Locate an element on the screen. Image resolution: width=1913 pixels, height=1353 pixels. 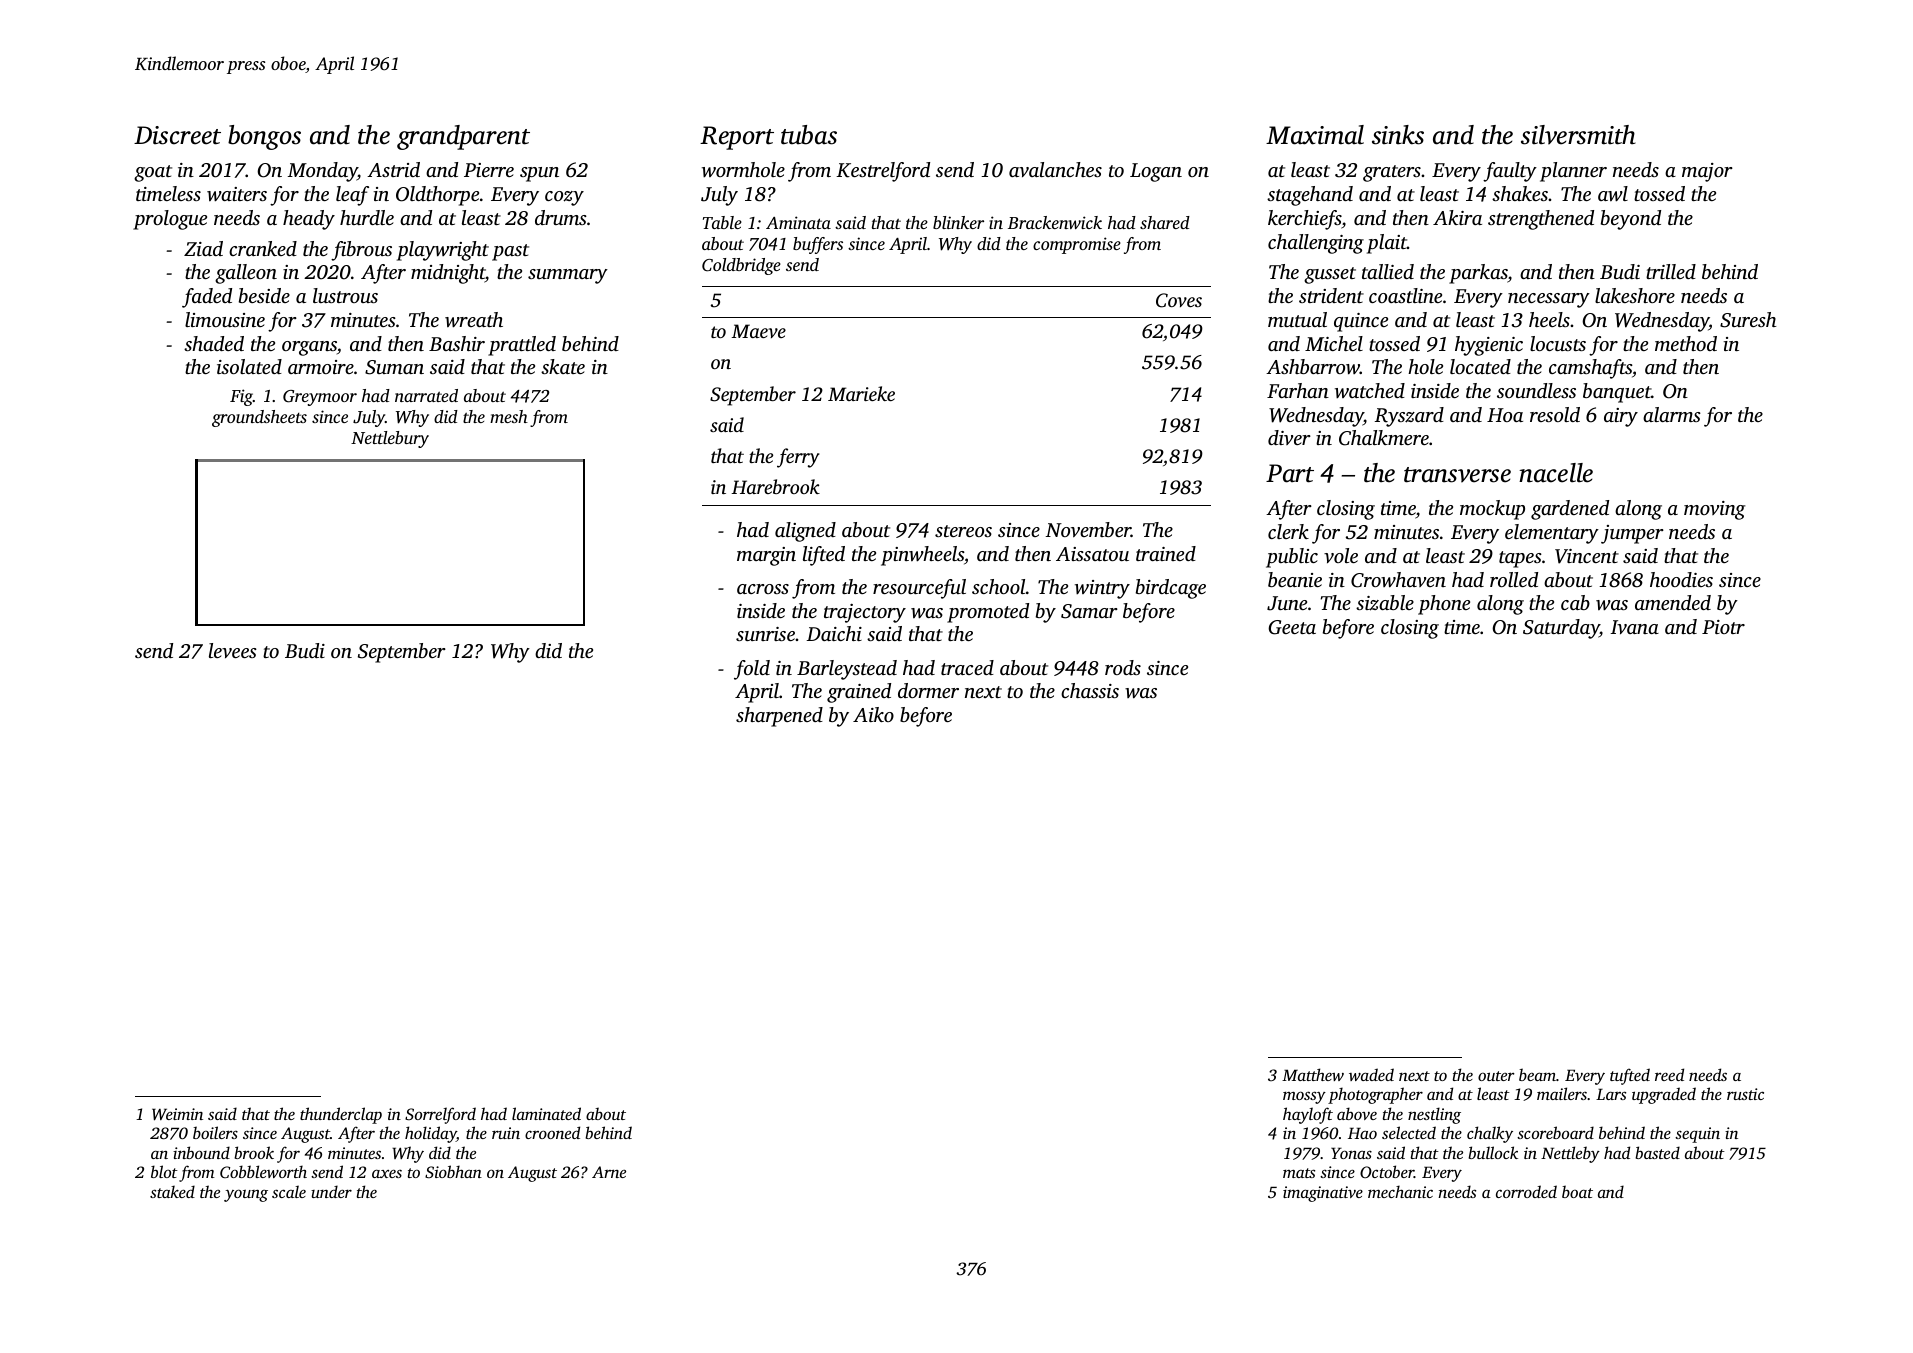
groundsheets is located at coordinates (259, 418).
